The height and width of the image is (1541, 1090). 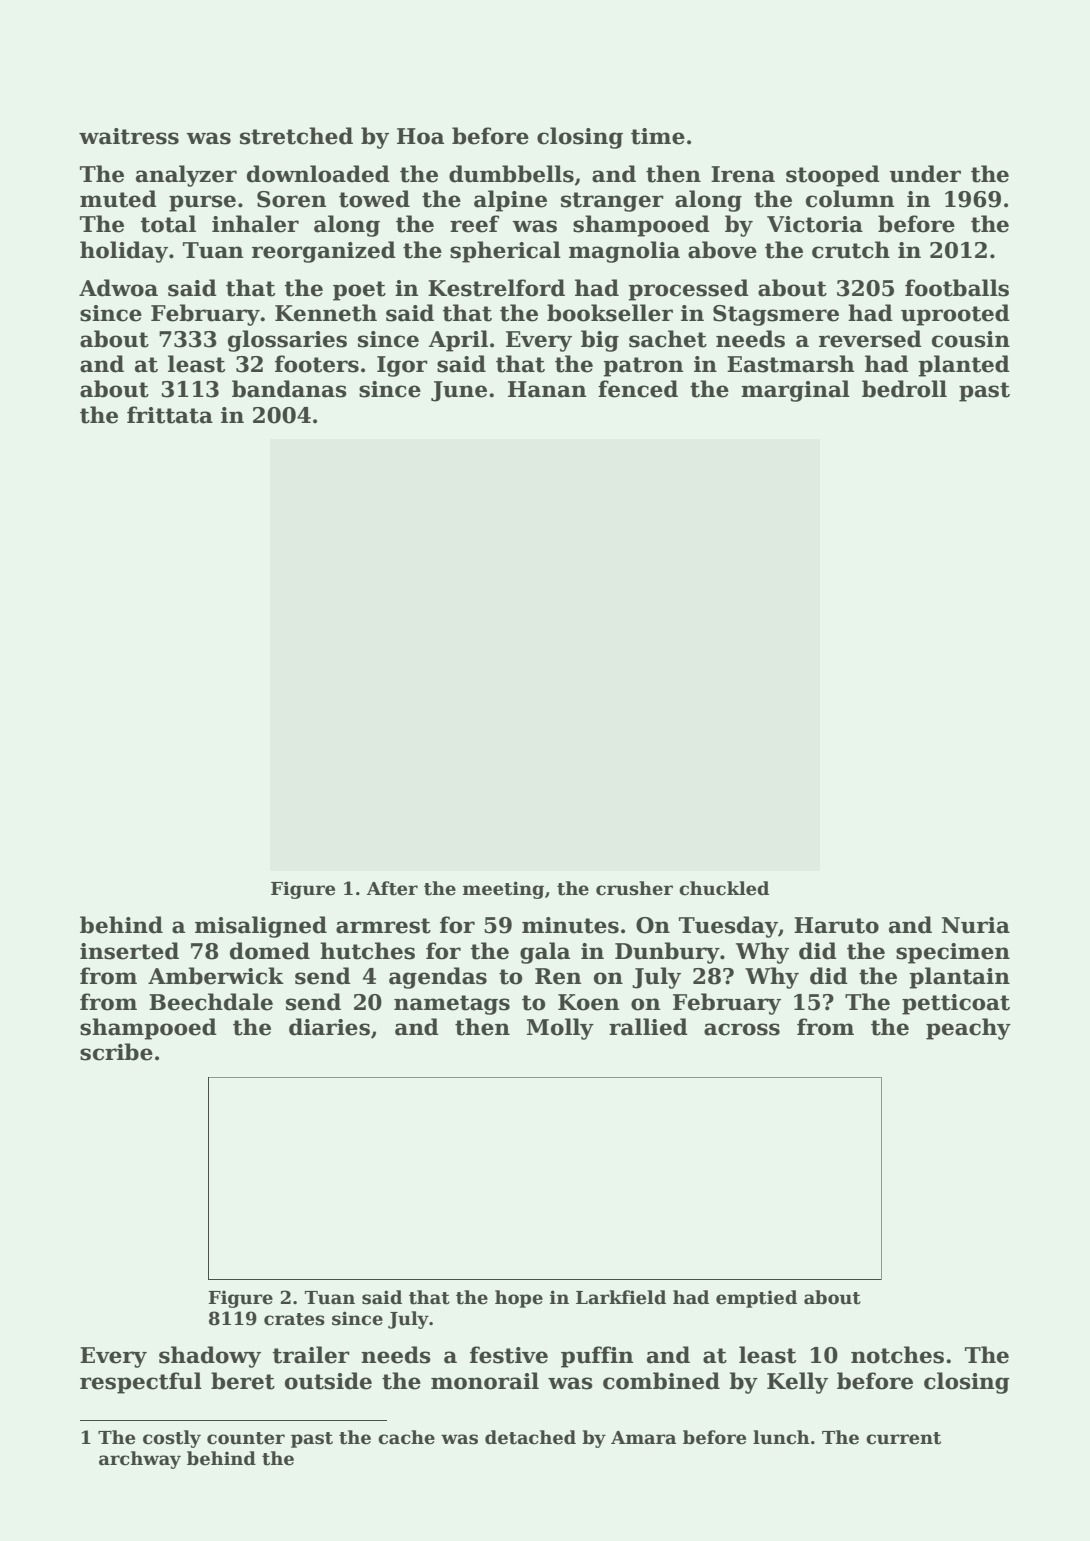 What do you see at coordinates (129, 136) in the image?
I see `waitress` at bounding box center [129, 136].
